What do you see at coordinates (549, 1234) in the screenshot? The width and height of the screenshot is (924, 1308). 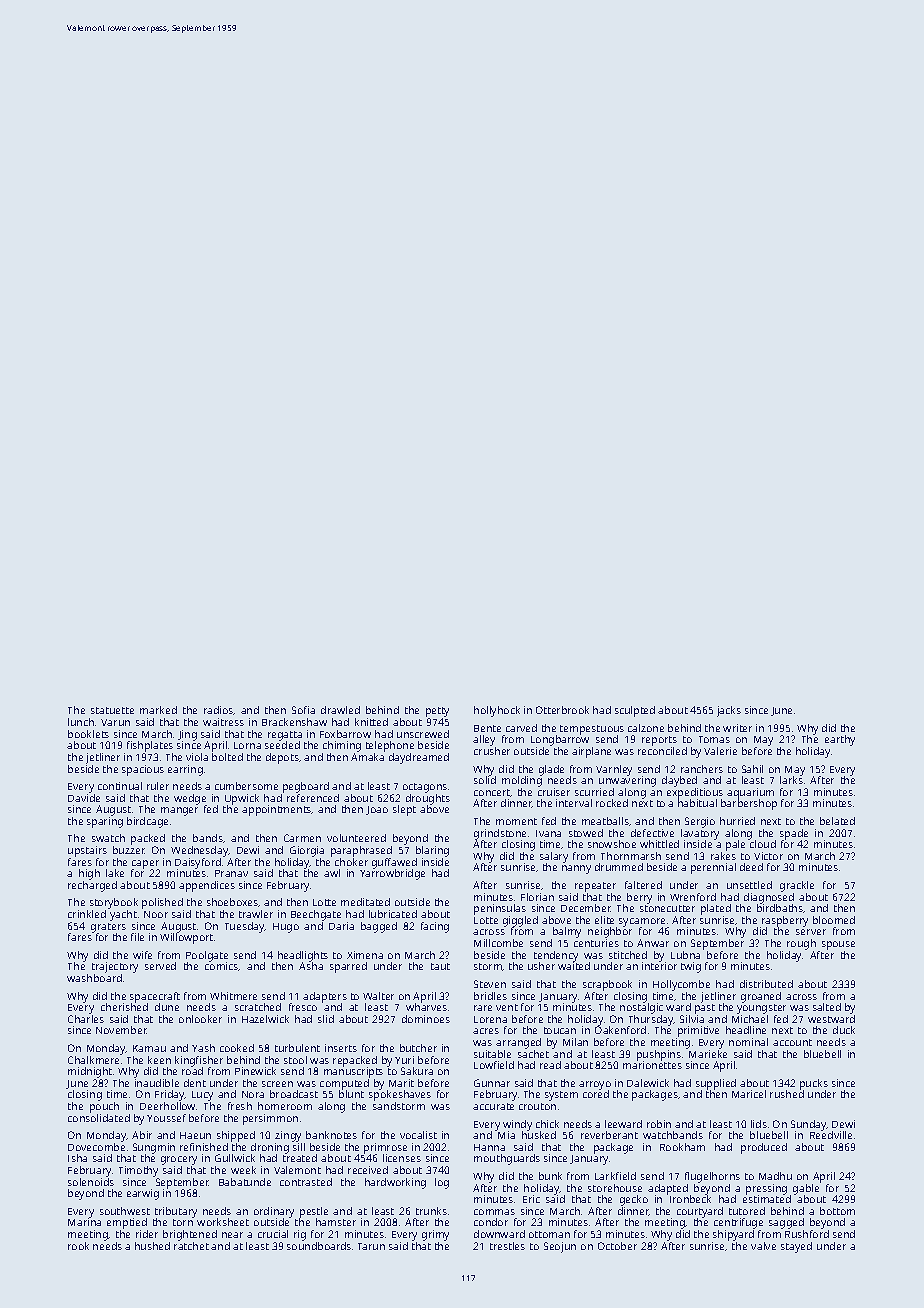 I see `ottoman` at bounding box center [549, 1234].
